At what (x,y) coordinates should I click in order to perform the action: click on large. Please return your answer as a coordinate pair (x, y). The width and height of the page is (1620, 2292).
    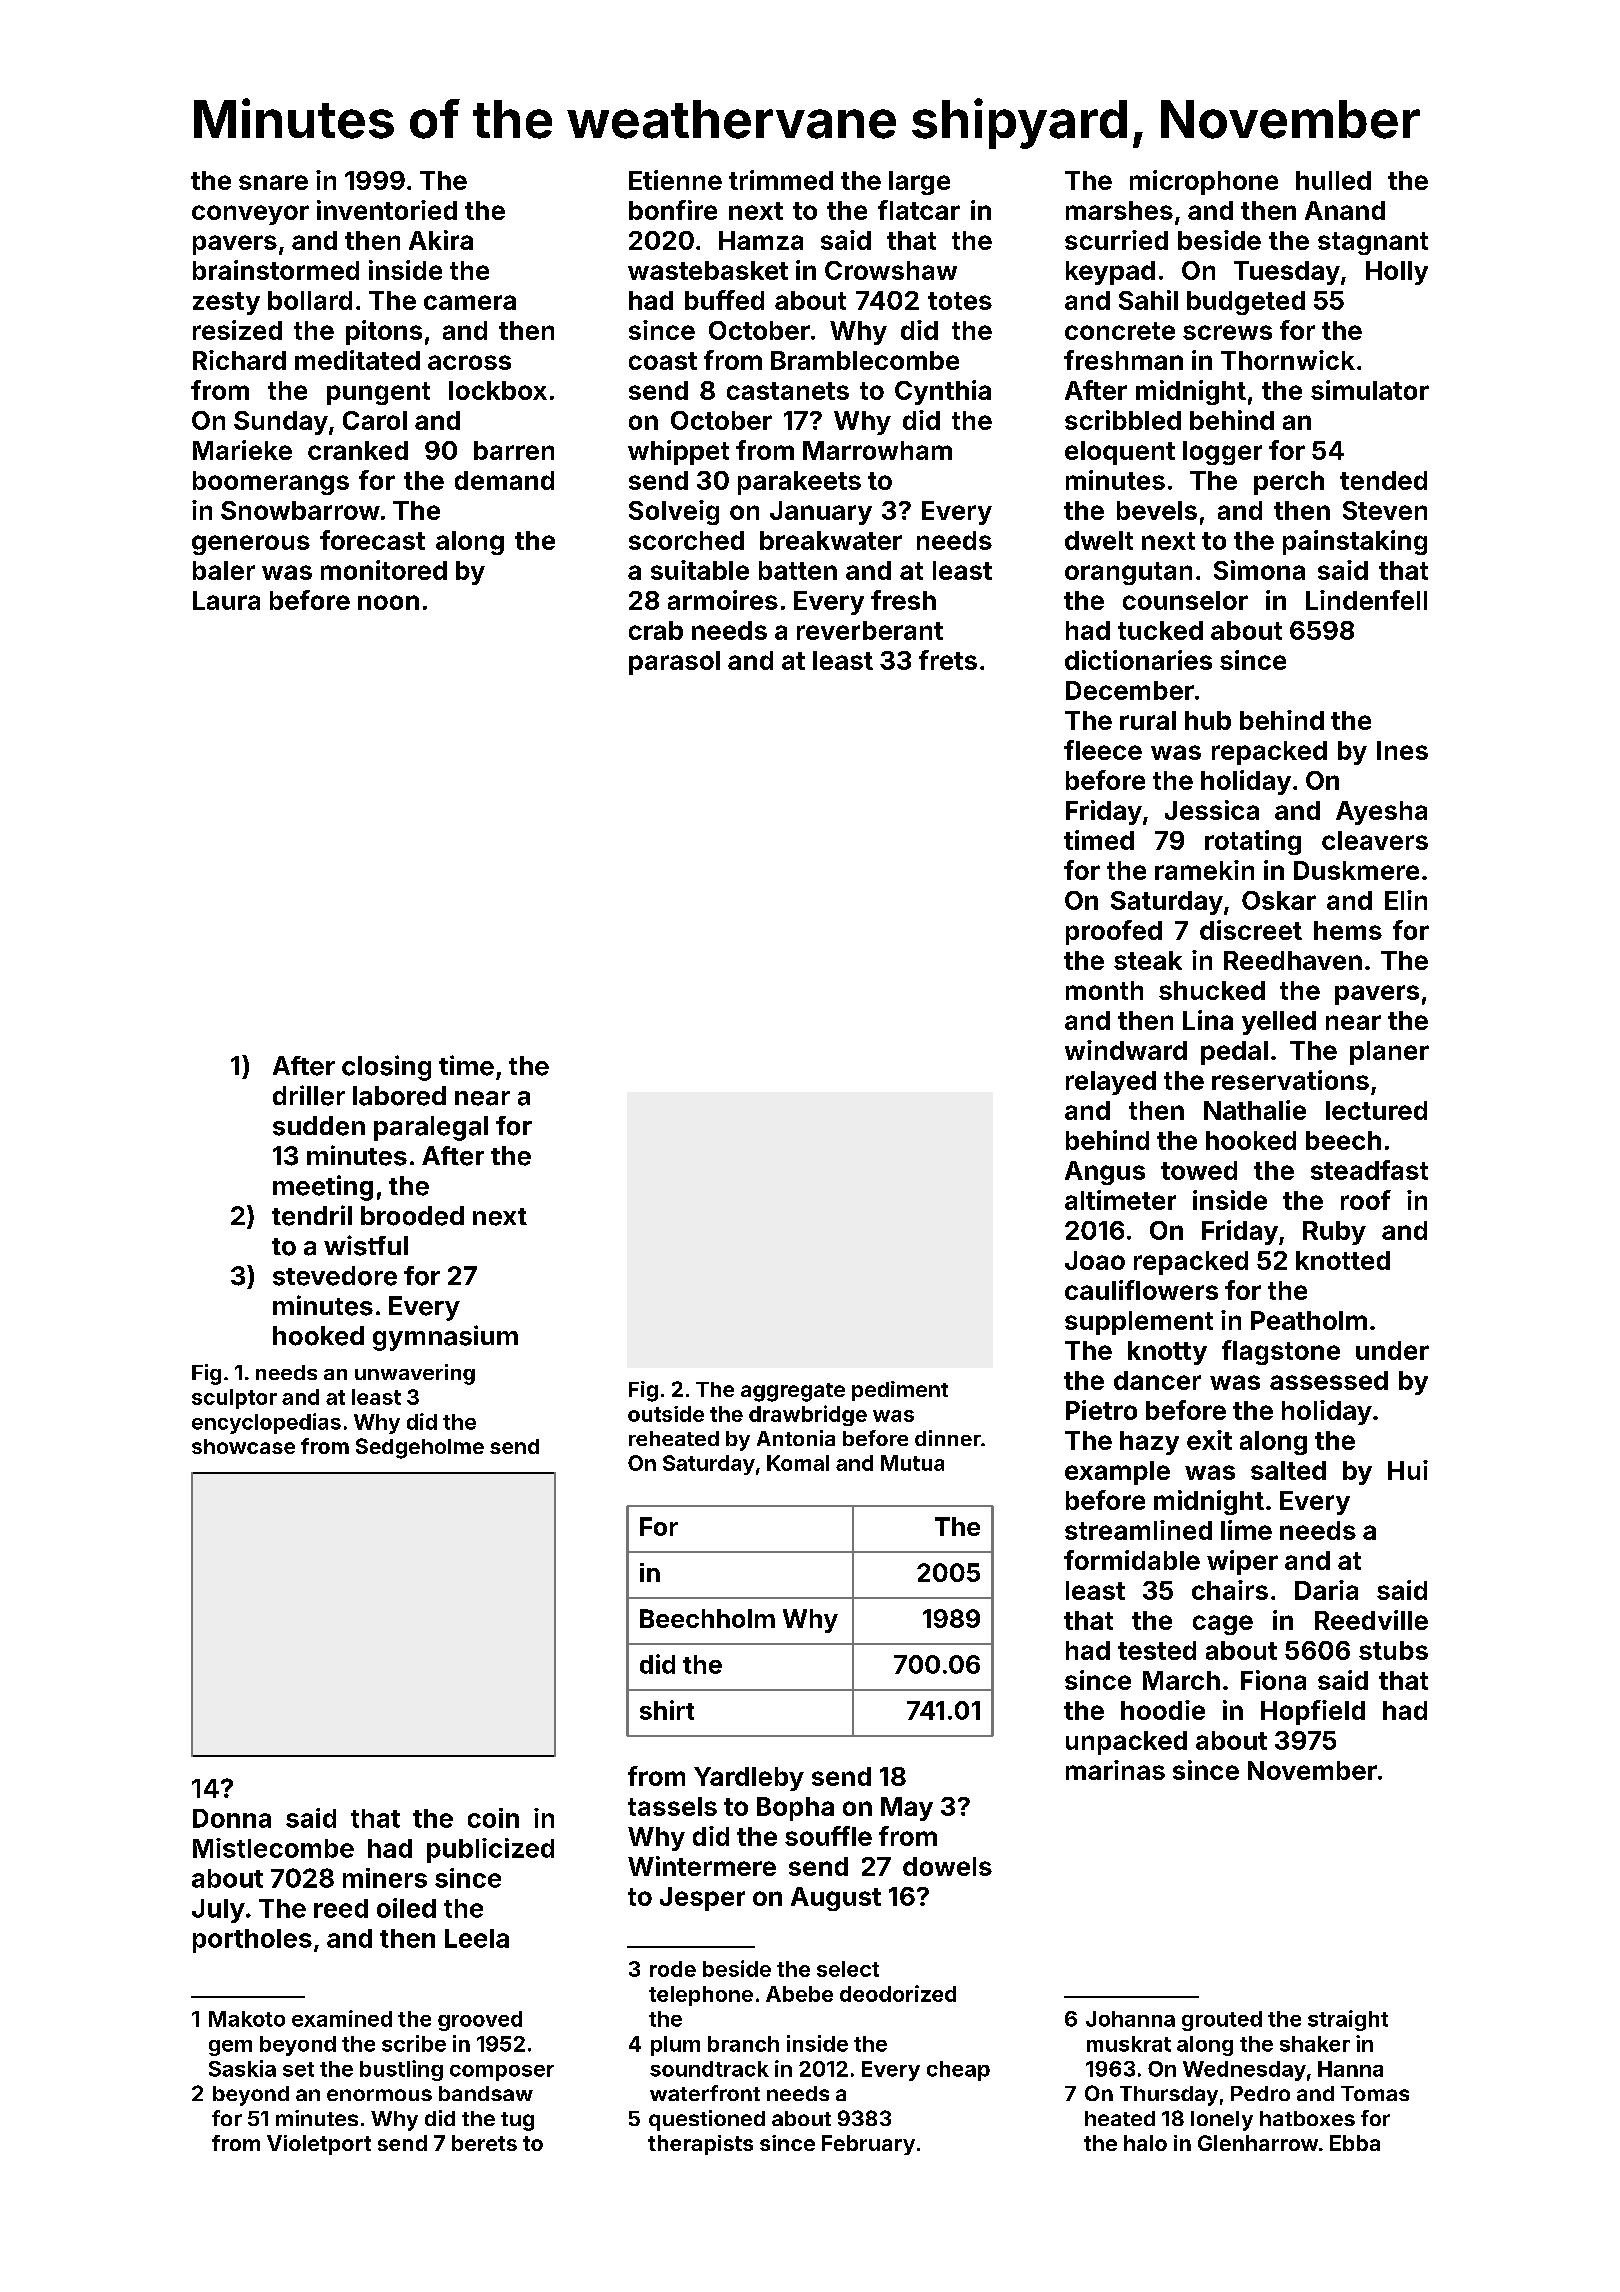
    Looking at the image, I should click on (919, 183).
